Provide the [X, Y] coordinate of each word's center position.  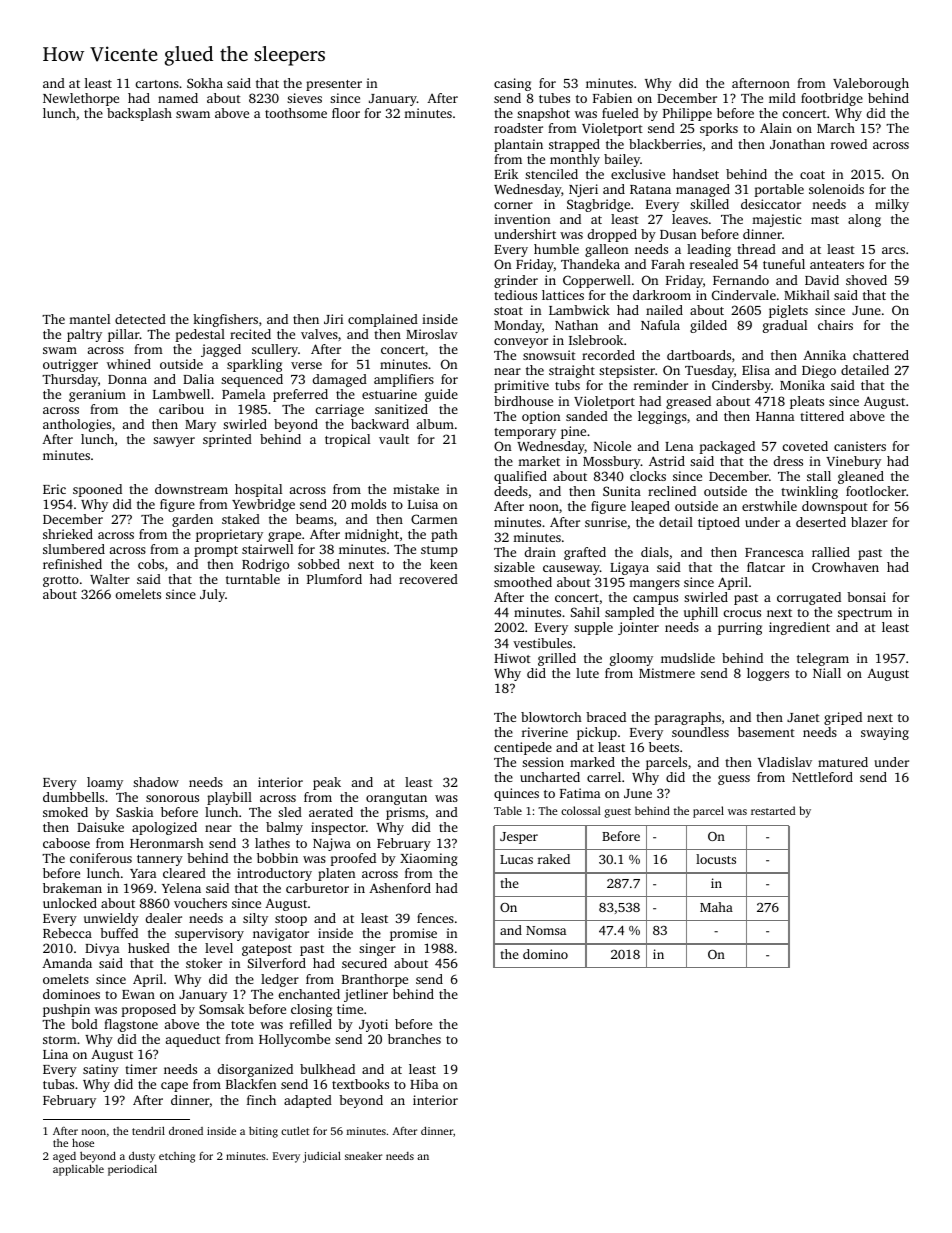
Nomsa [546, 930]
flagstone [131, 1025]
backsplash [139, 114]
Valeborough [871, 84]
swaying [885, 733]
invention [522, 219]
